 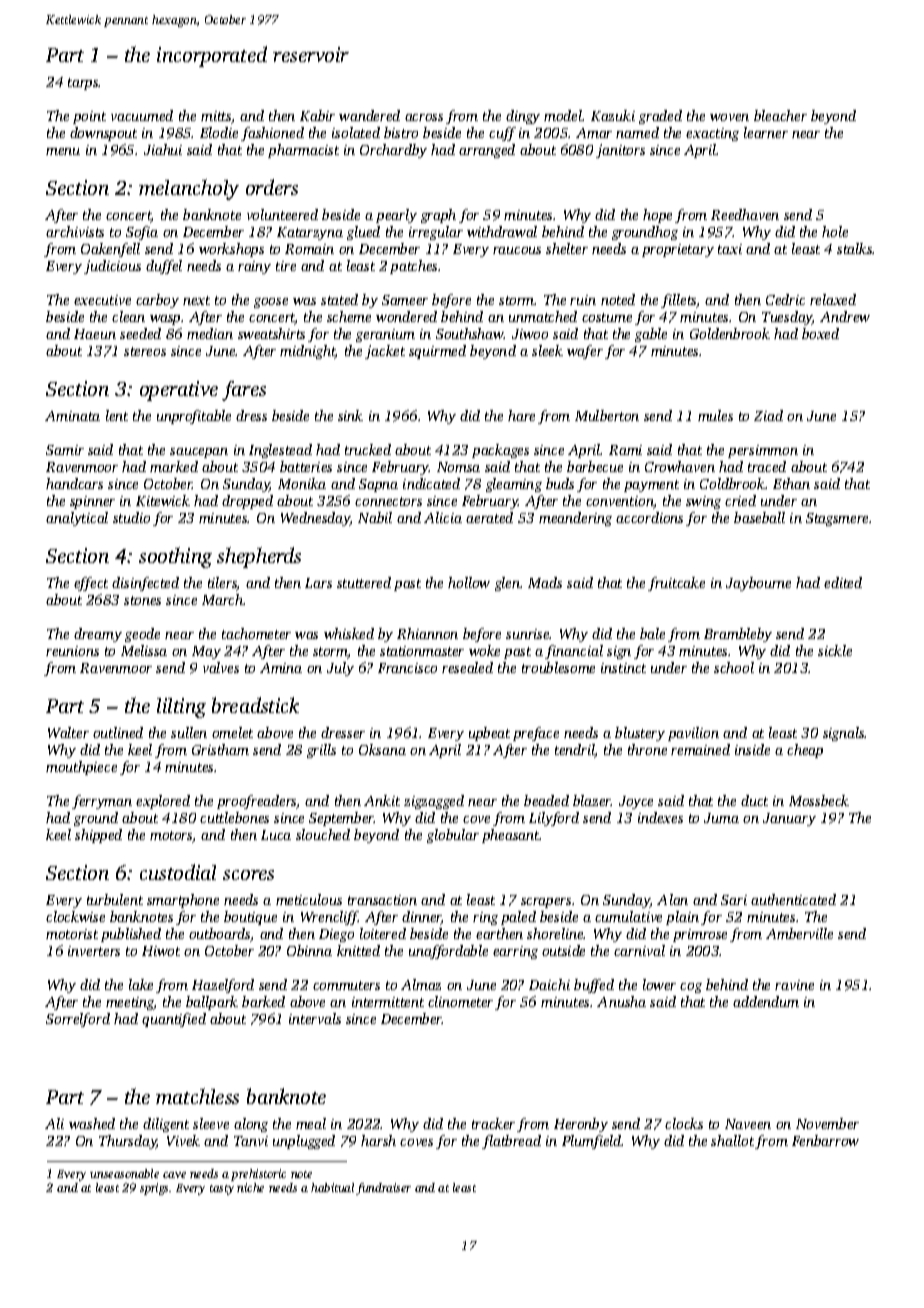 What do you see at coordinates (63, 151) in the document?
I see `menu` at bounding box center [63, 151].
